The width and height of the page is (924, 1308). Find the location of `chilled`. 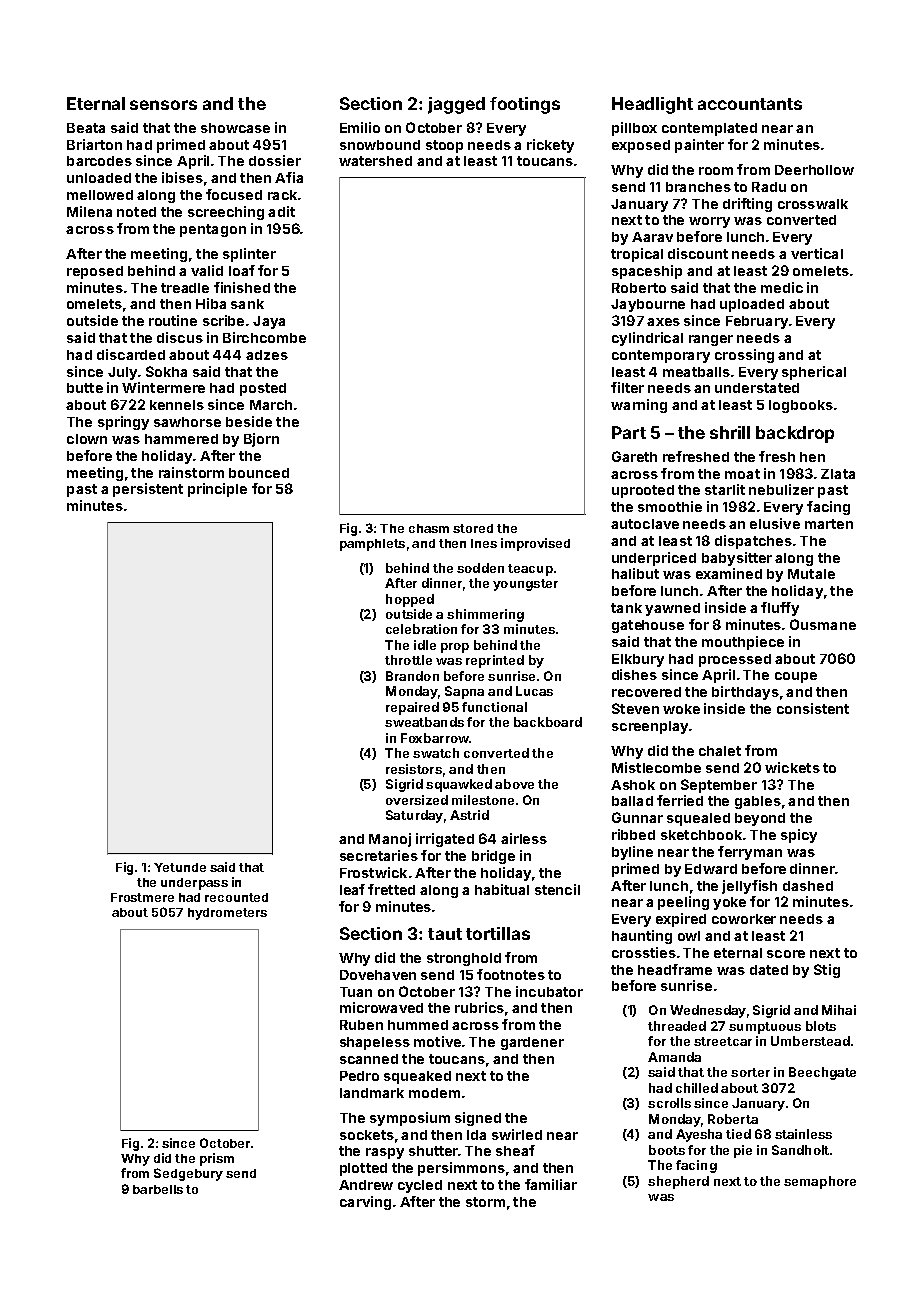

chilled is located at coordinates (697, 1088).
